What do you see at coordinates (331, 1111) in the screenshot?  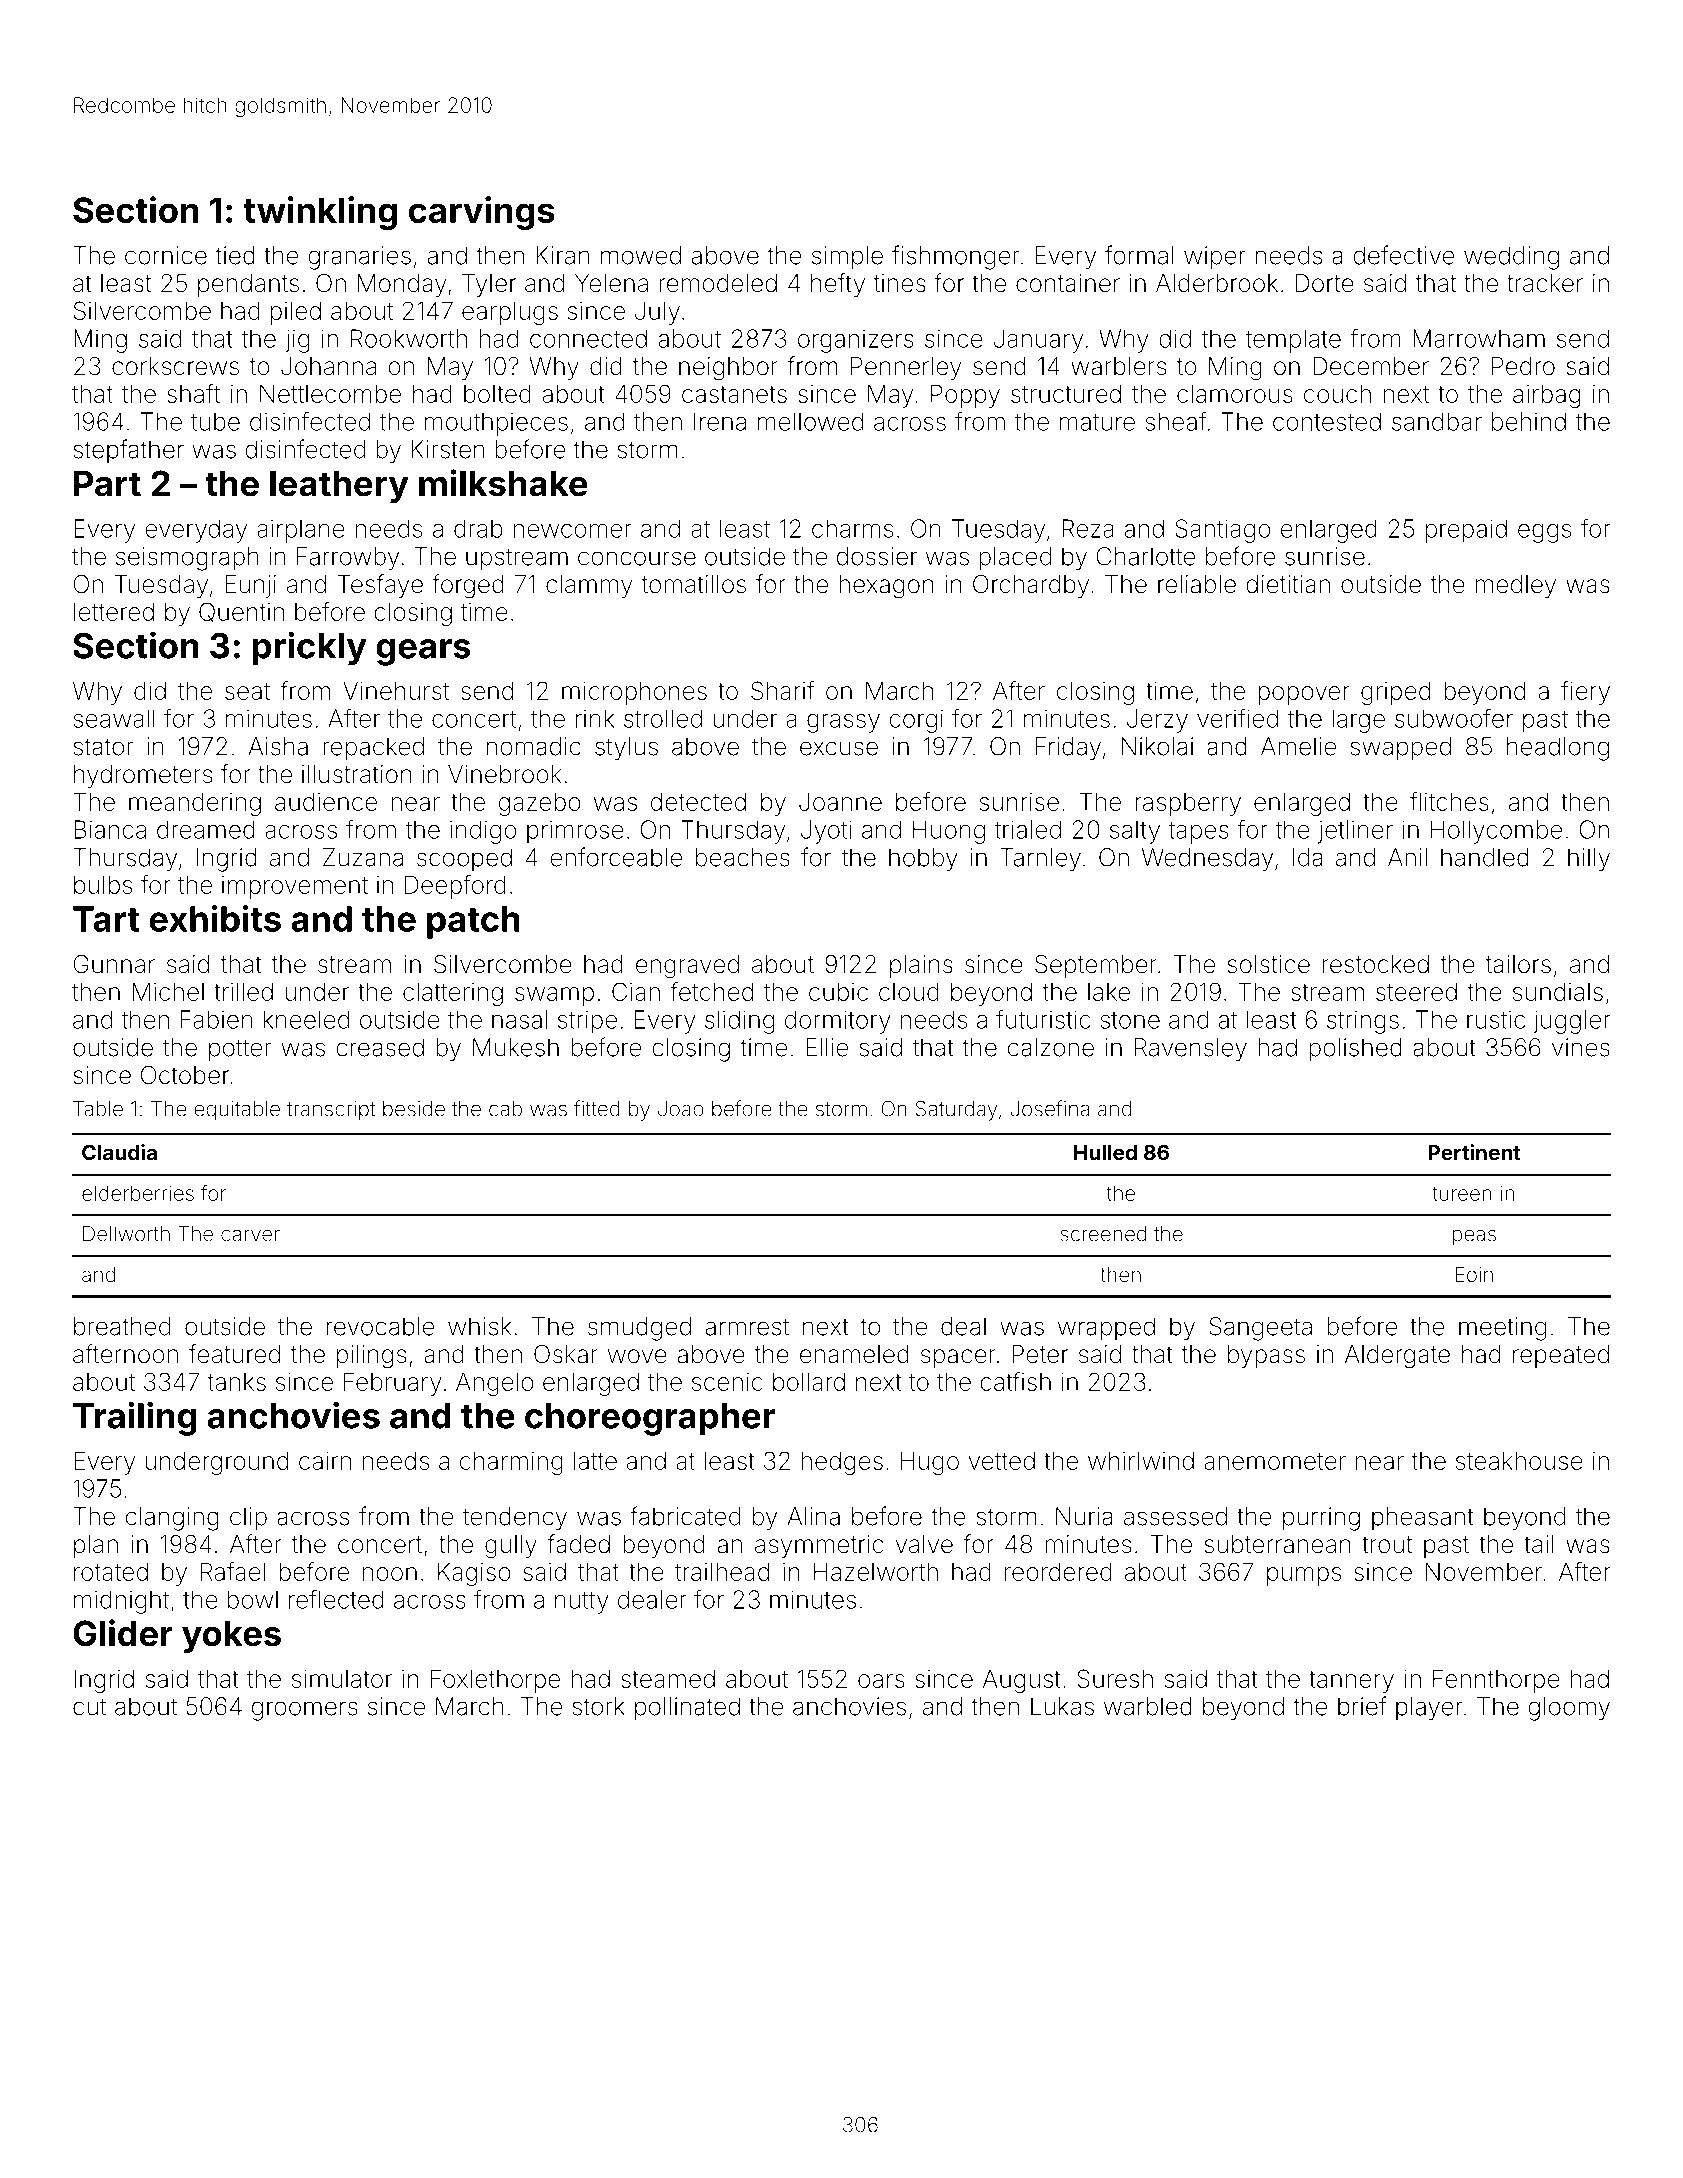 I see `transcript` at bounding box center [331, 1111].
